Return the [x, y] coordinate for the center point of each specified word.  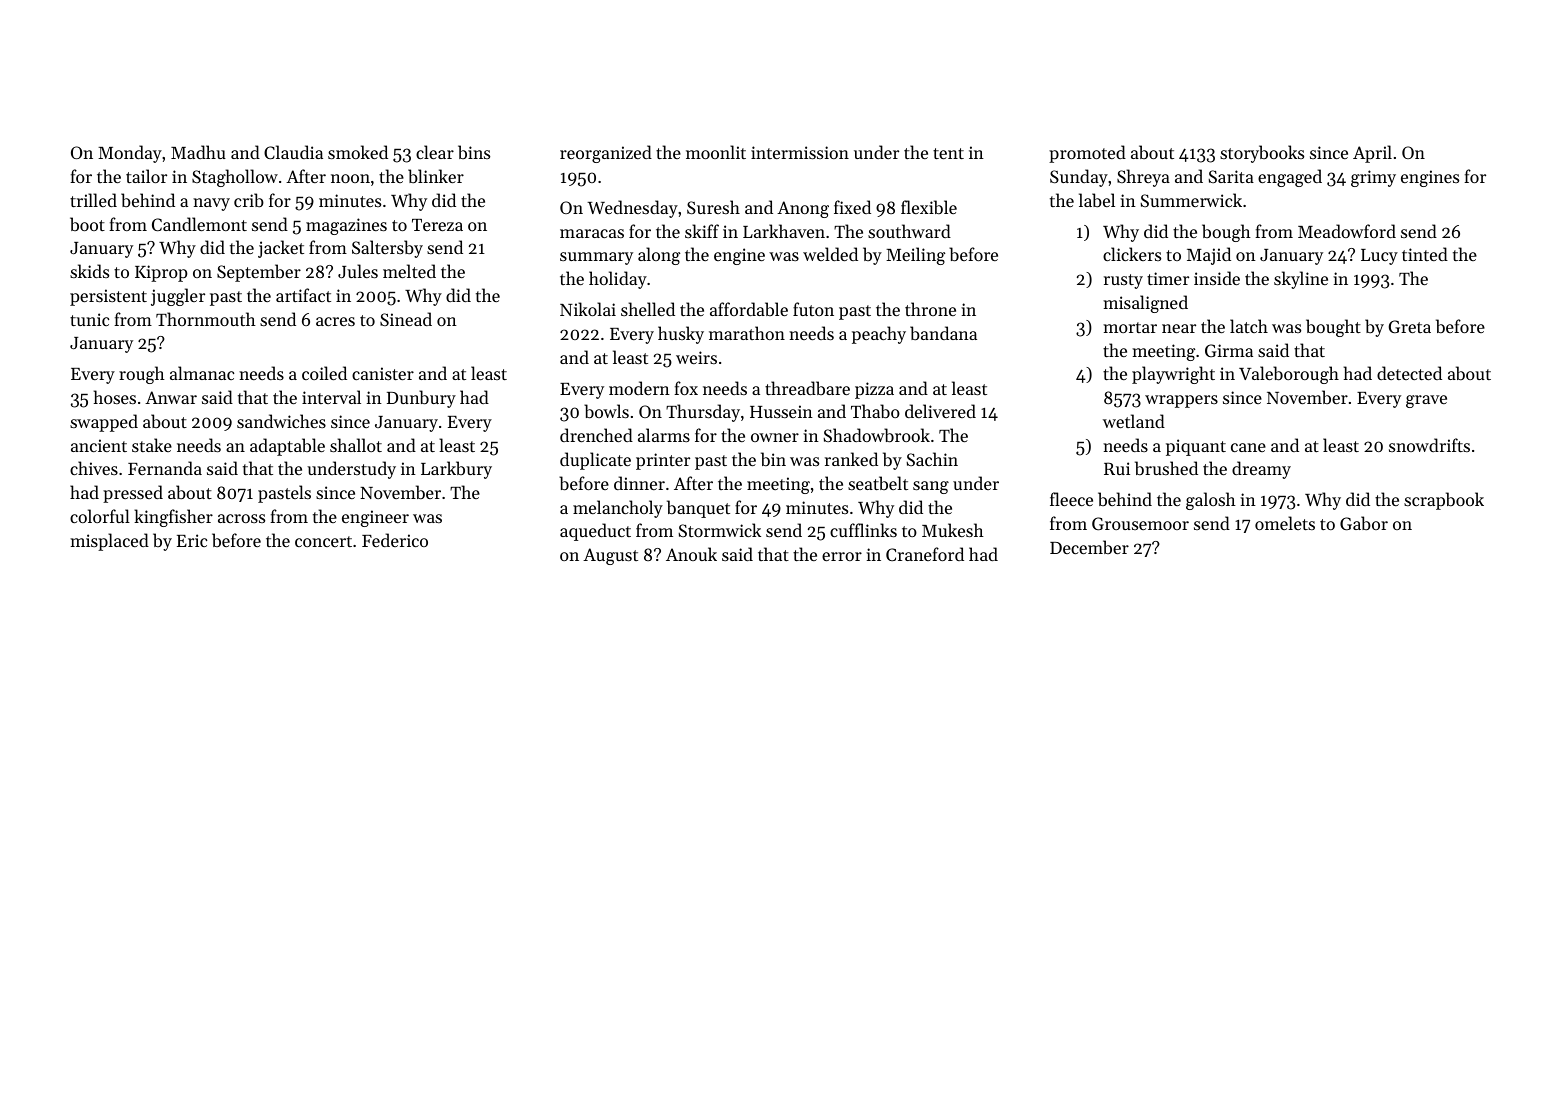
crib [249, 200]
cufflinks [863, 530]
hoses [115, 397]
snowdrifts [1429, 445]
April [1372, 154]
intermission [800, 152]
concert [323, 541]
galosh [1211, 501]
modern [639, 388]
